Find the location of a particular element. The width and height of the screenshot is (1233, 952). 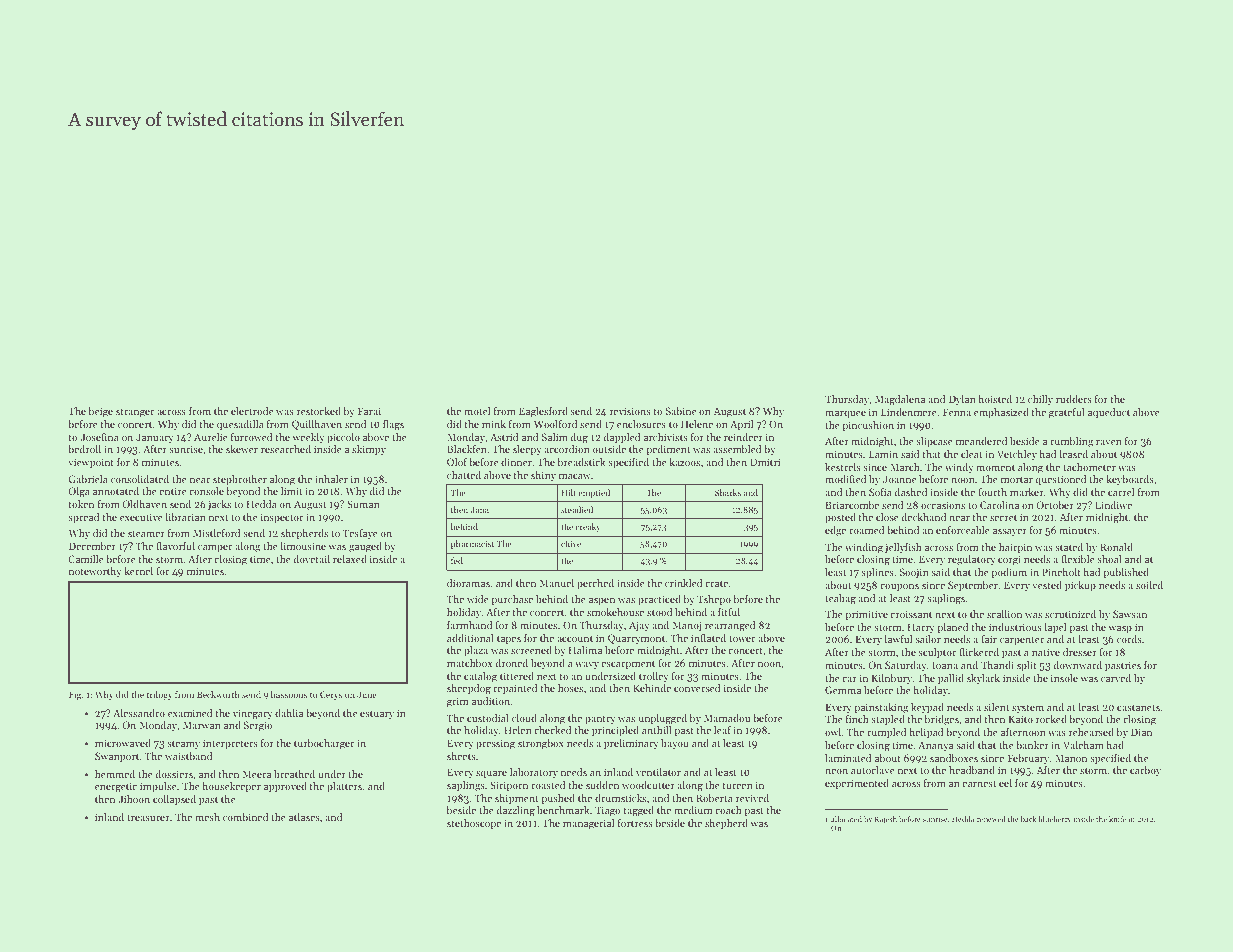

stethoscope is located at coordinates (474, 824).
